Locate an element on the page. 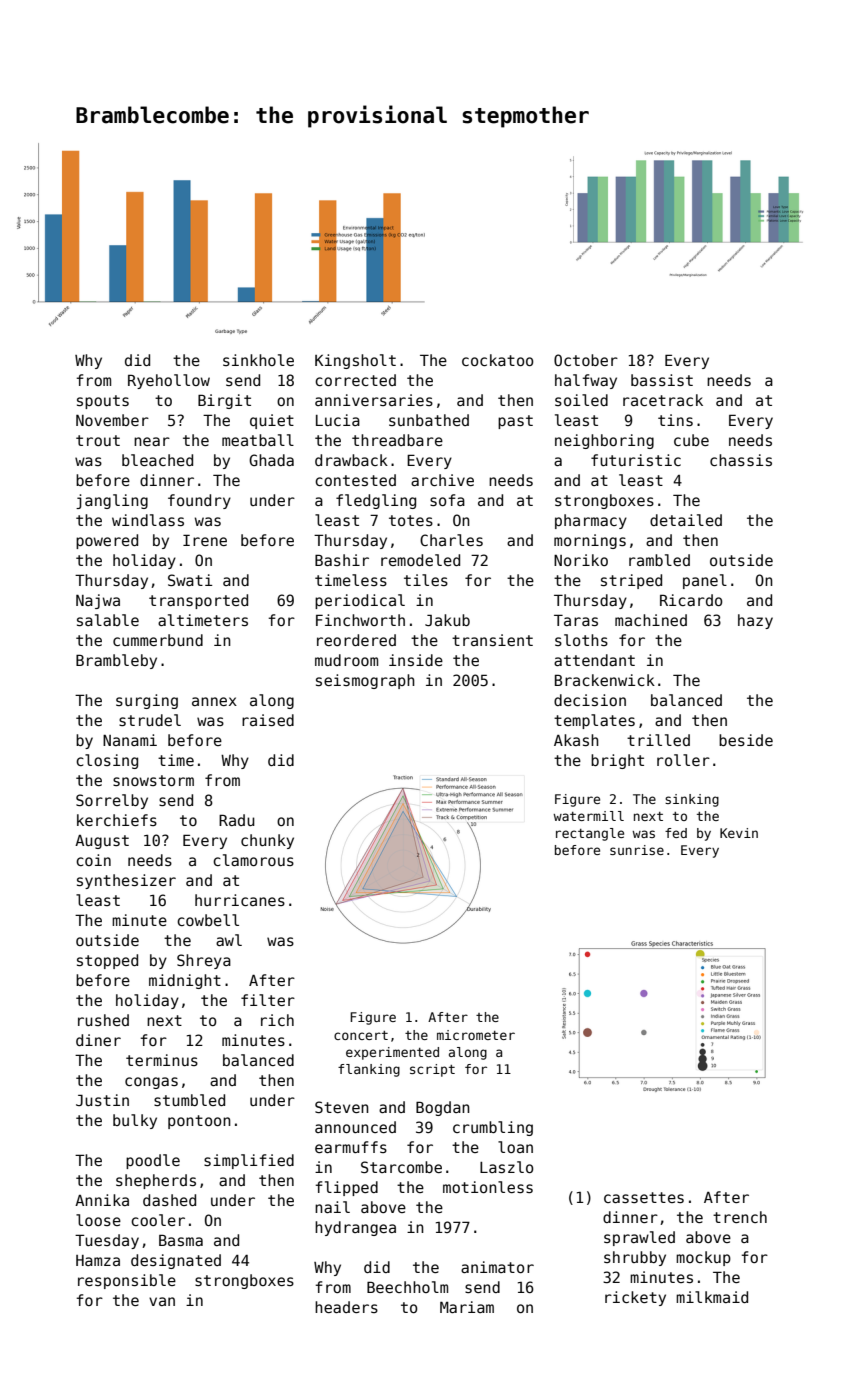  cockatoo is located at coordinates (498, 360).
